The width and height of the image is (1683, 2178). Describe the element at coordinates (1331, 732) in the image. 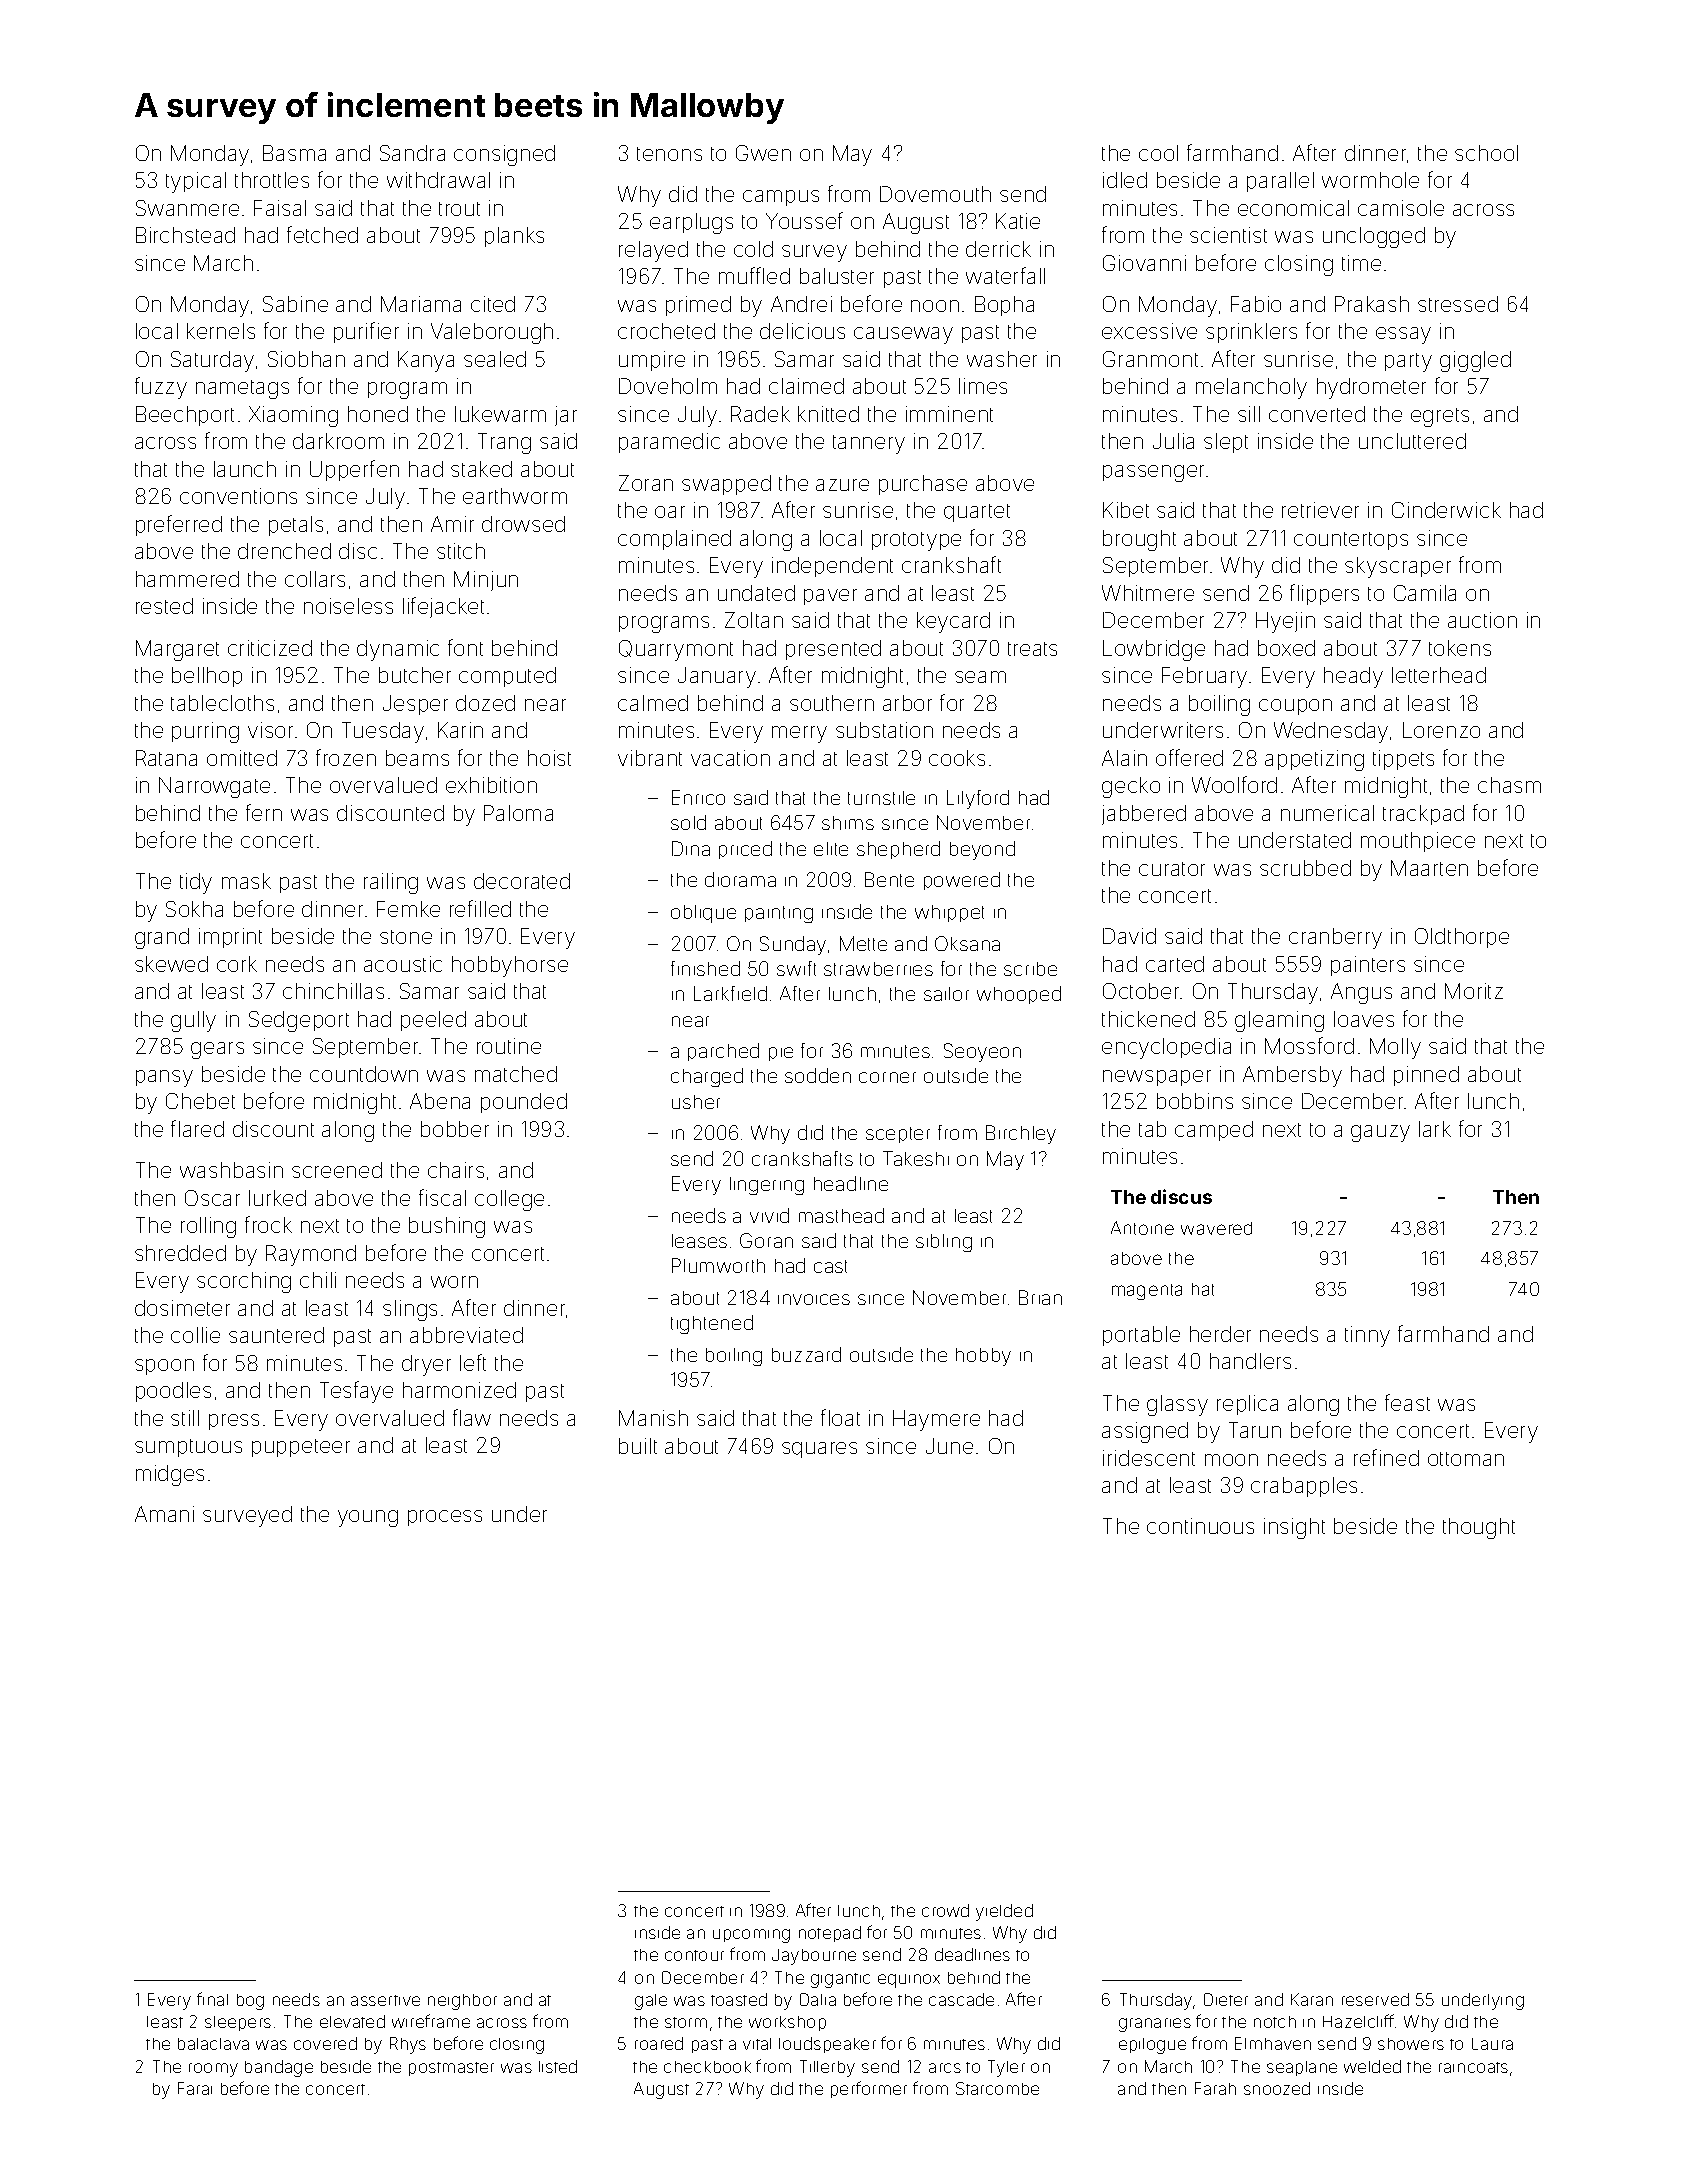

I see `Wednesday` at that location.
